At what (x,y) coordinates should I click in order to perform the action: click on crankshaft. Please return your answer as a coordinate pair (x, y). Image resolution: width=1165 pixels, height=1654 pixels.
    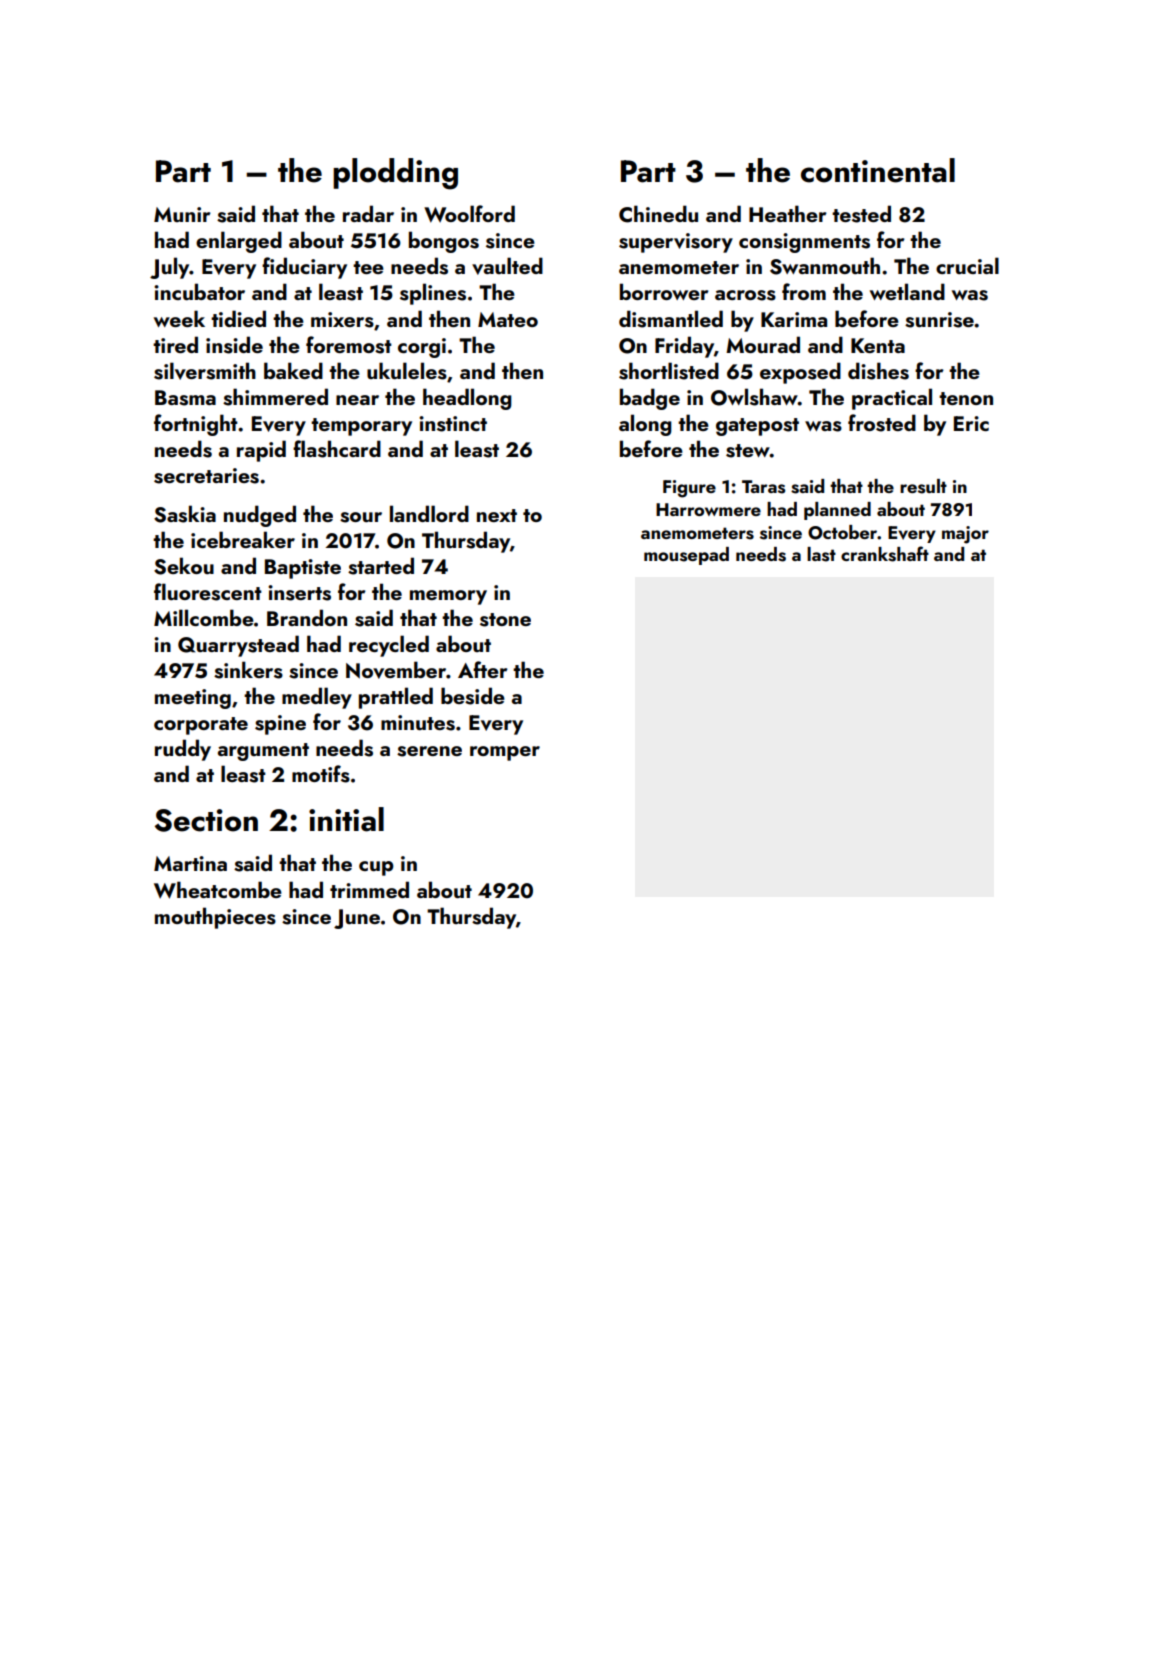
    Looking at the image, I should click on (885, 554).
